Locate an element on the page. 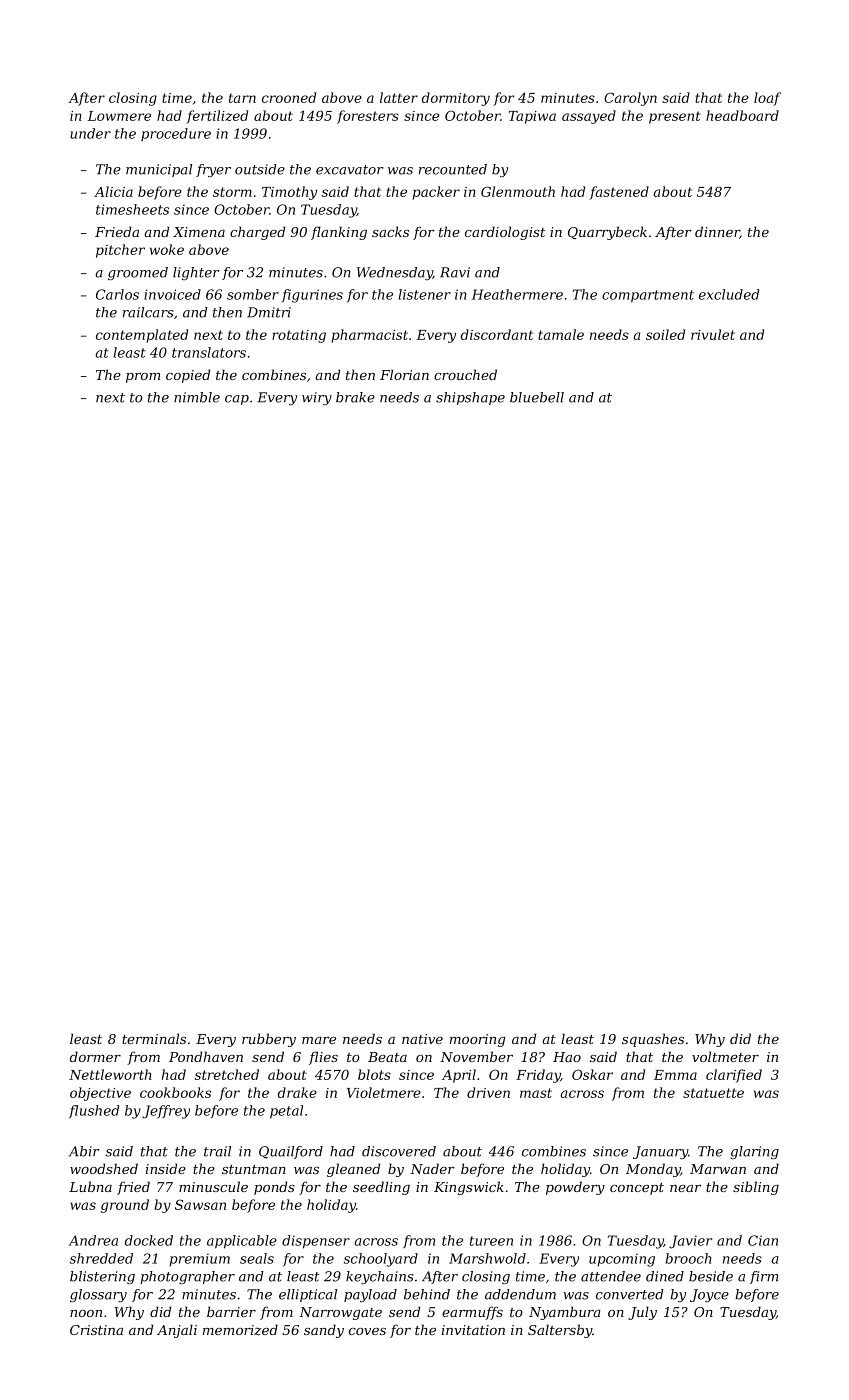 This document has height=1400, width=849. cap is located at coordinates (237, 400).
